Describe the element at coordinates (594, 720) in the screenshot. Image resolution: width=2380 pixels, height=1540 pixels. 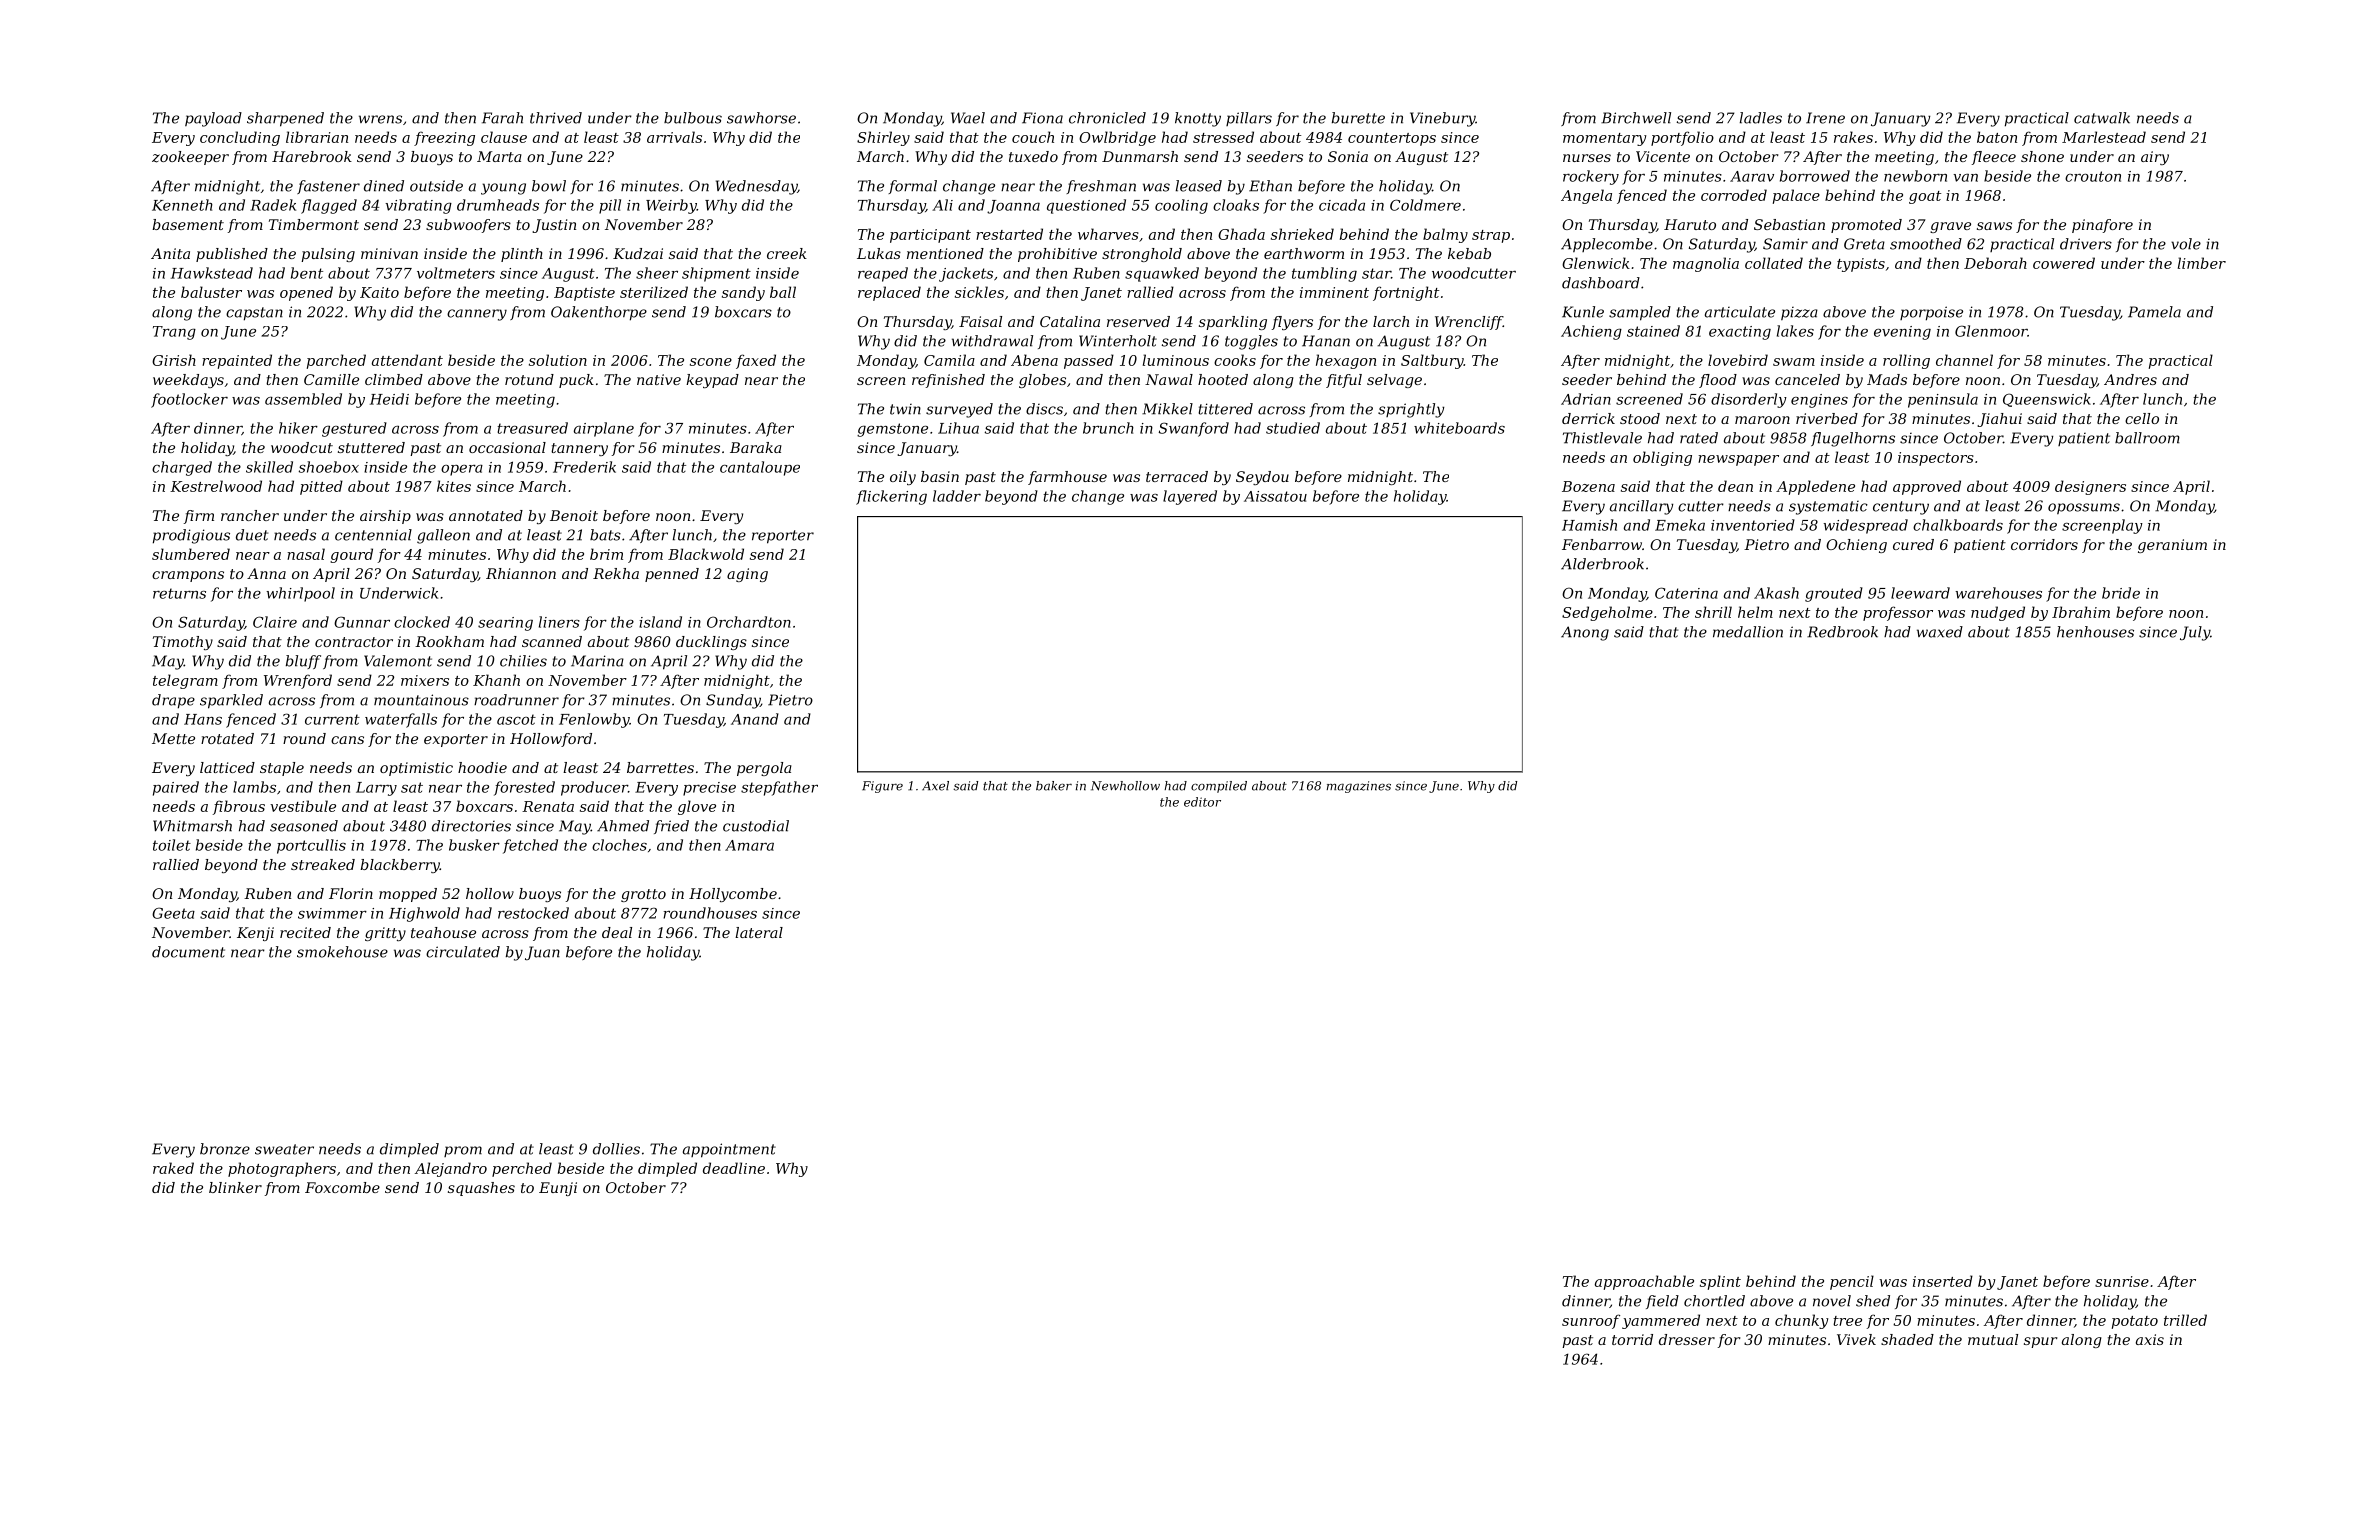
I see `Fenlowby` at that location.
